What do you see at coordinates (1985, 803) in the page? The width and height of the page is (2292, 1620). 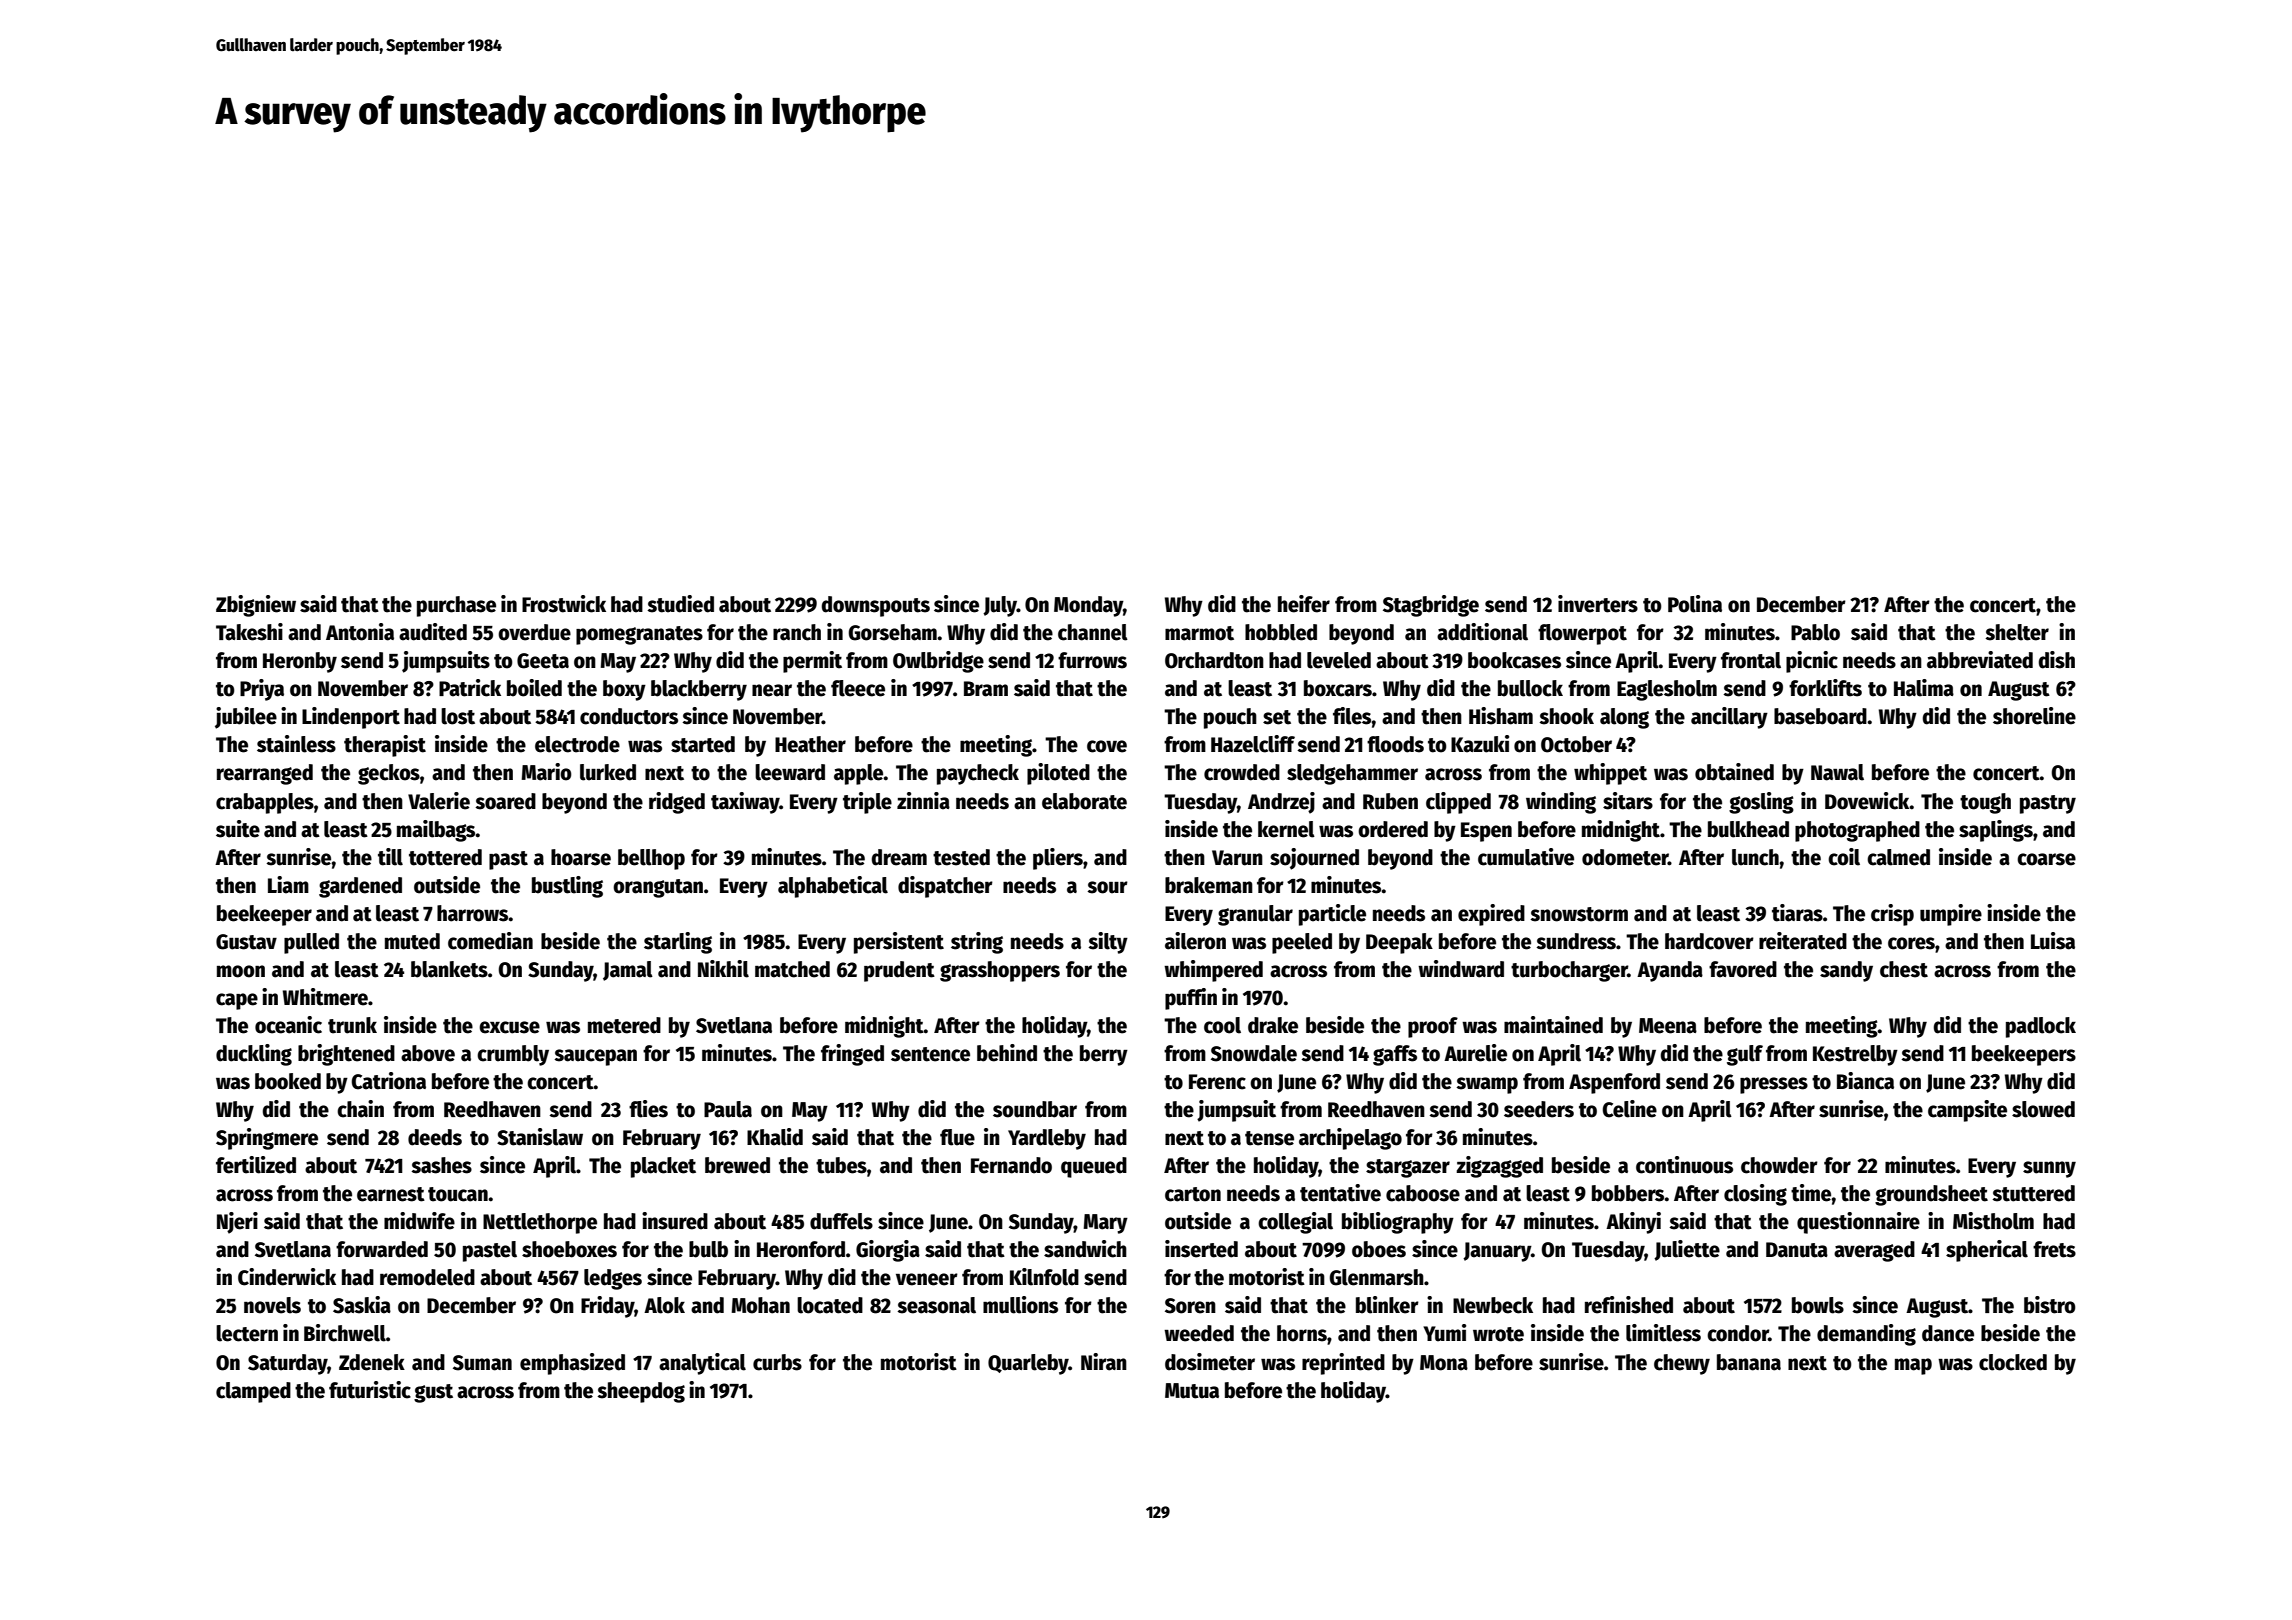 I see `tough` at bounding box center [1985, 803].
